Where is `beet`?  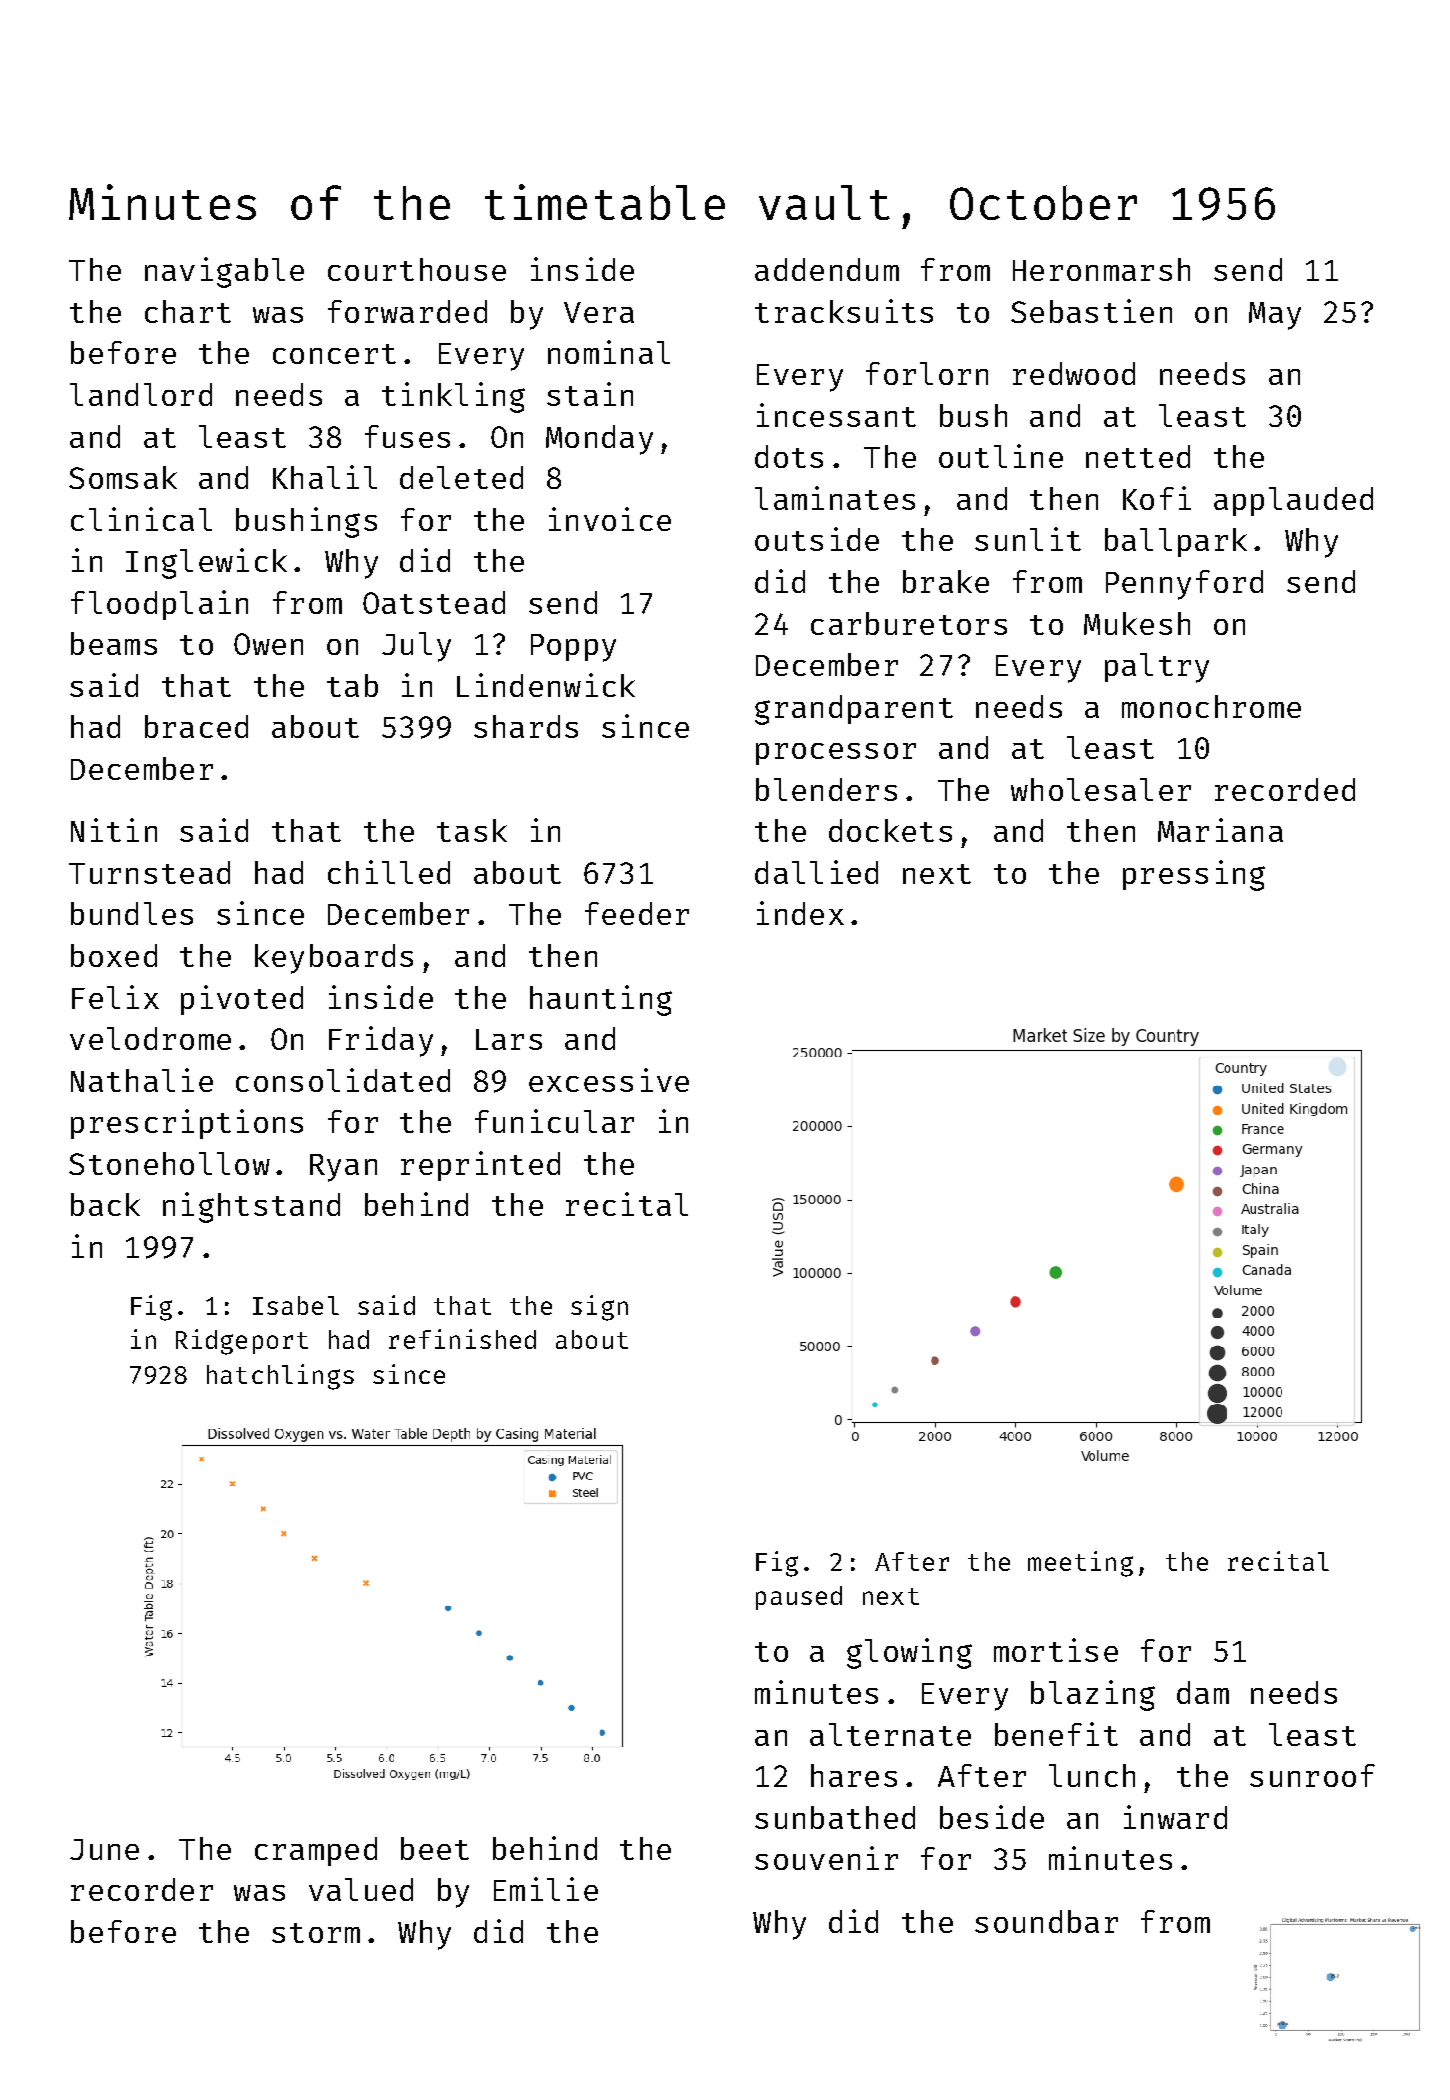 beet is located at coordinates (435, 1848).
